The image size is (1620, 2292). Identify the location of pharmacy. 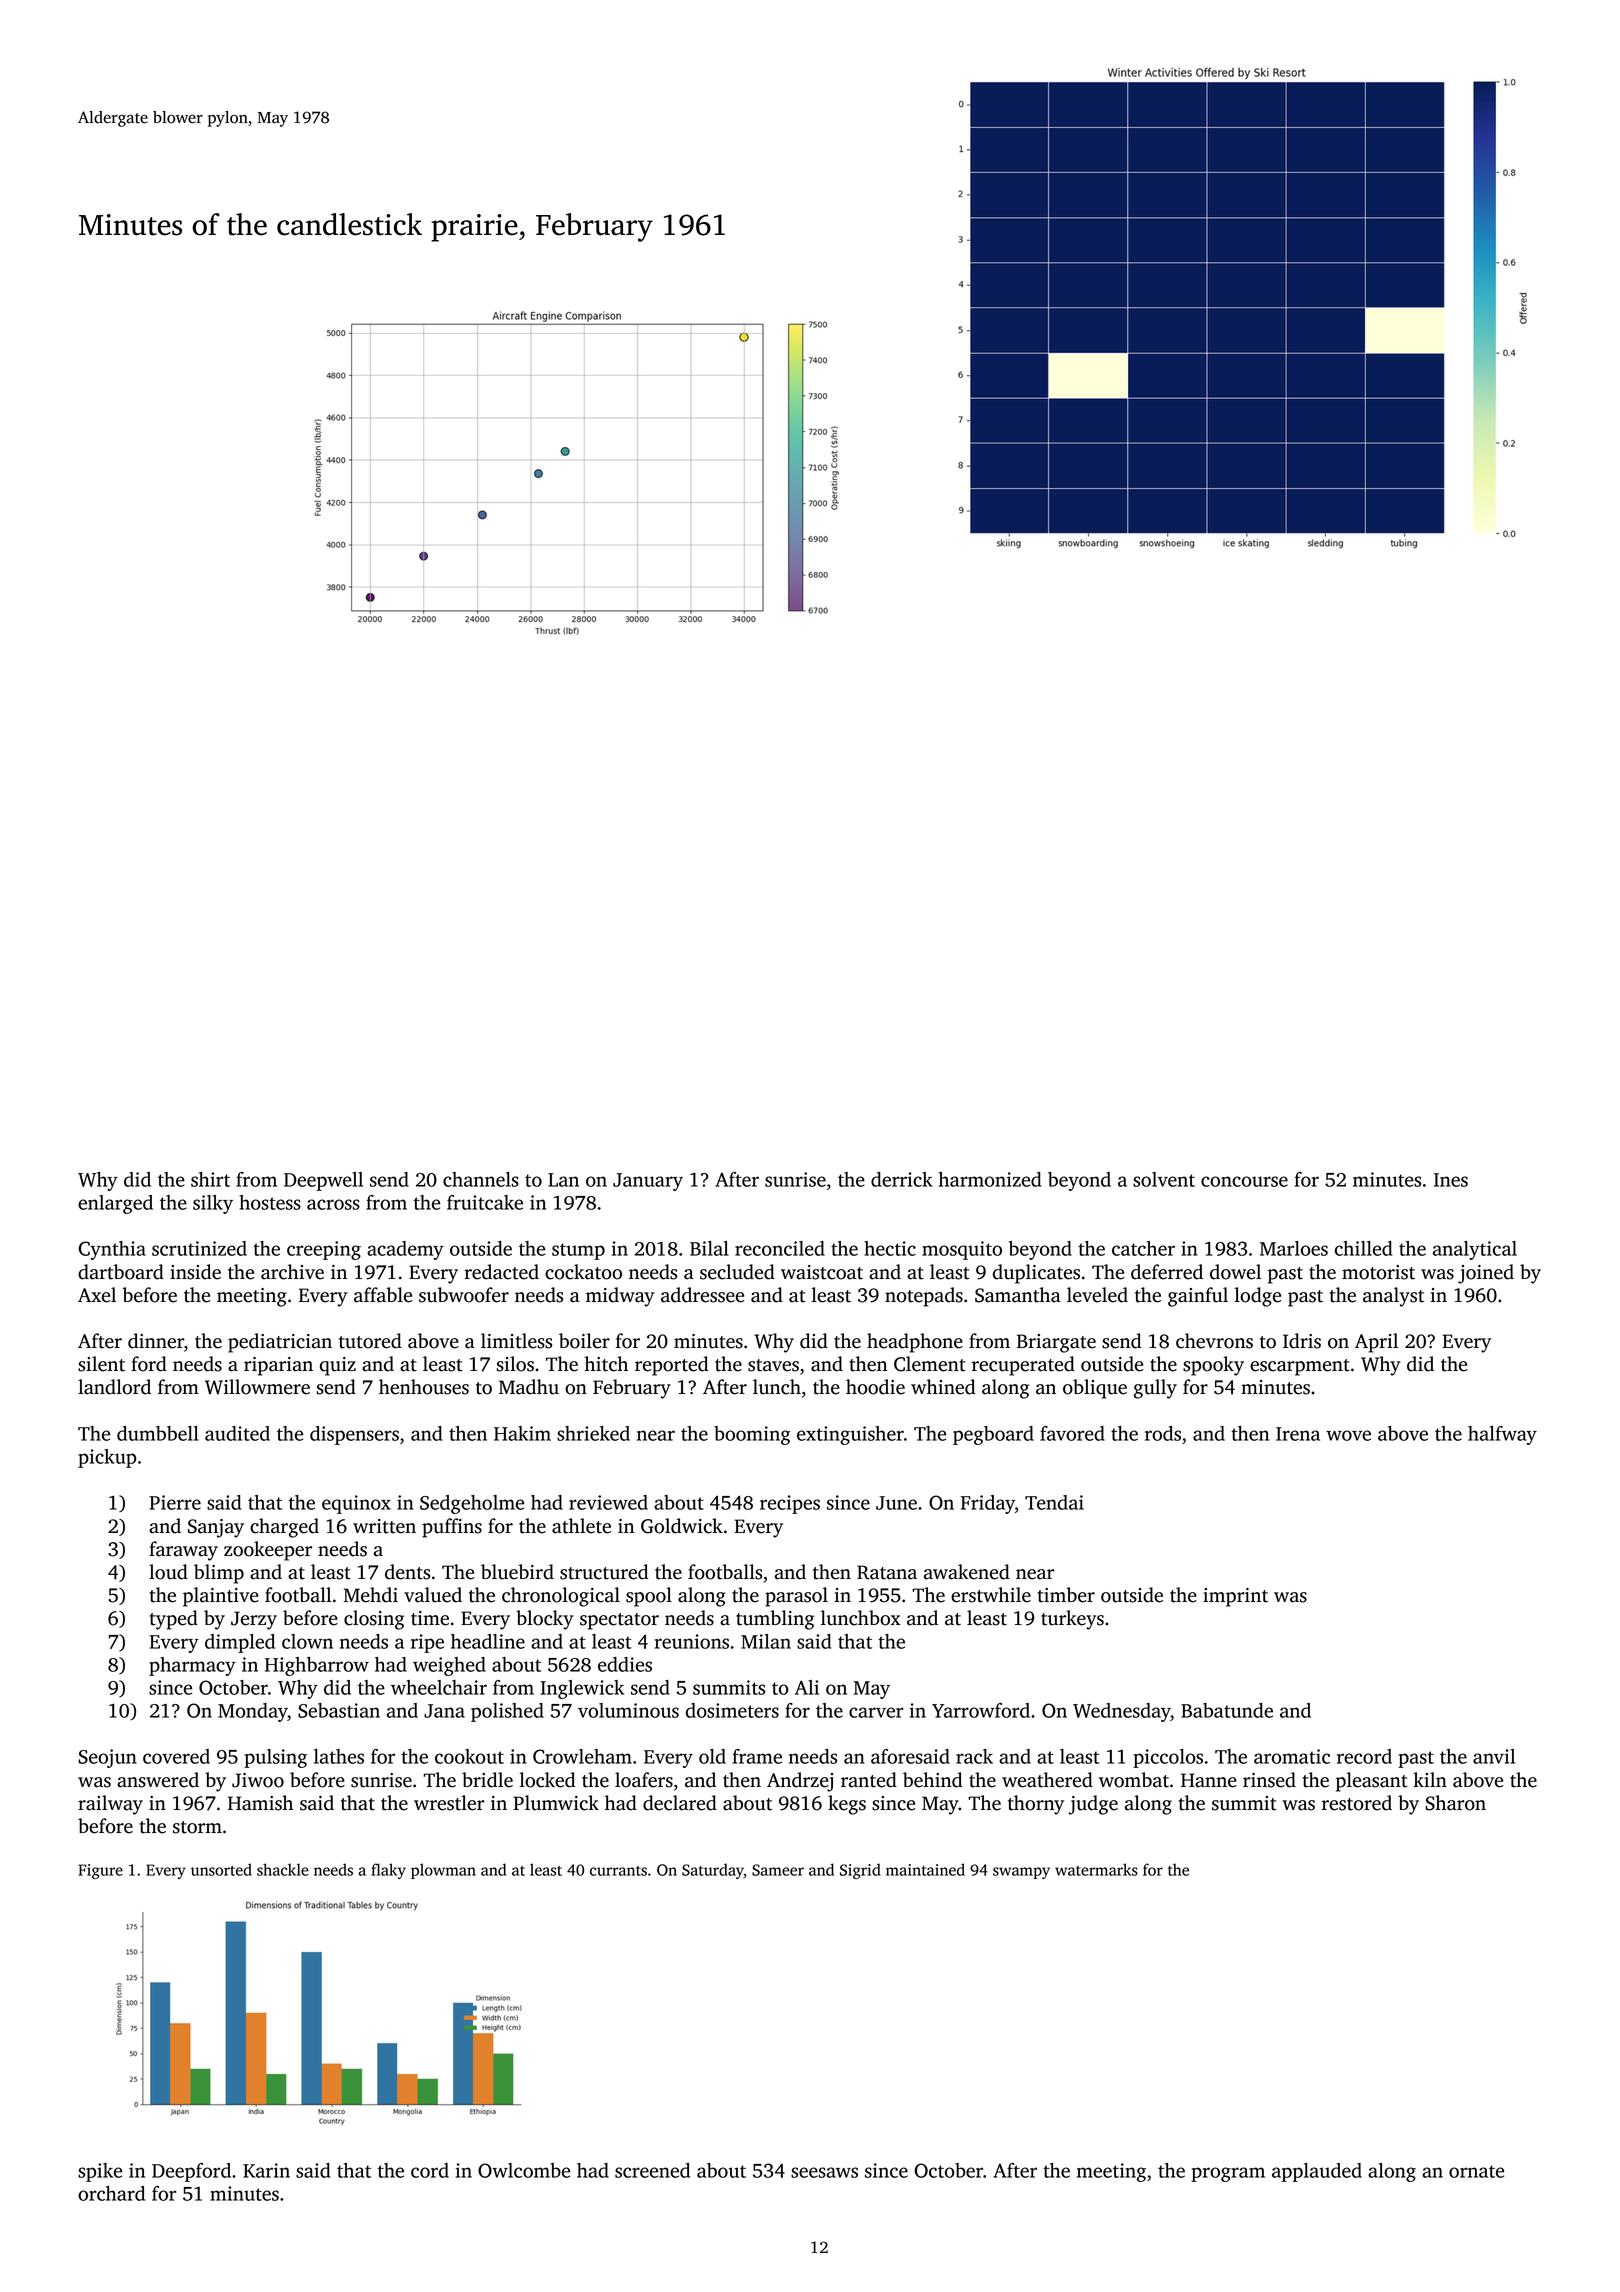
(192, 1666).
